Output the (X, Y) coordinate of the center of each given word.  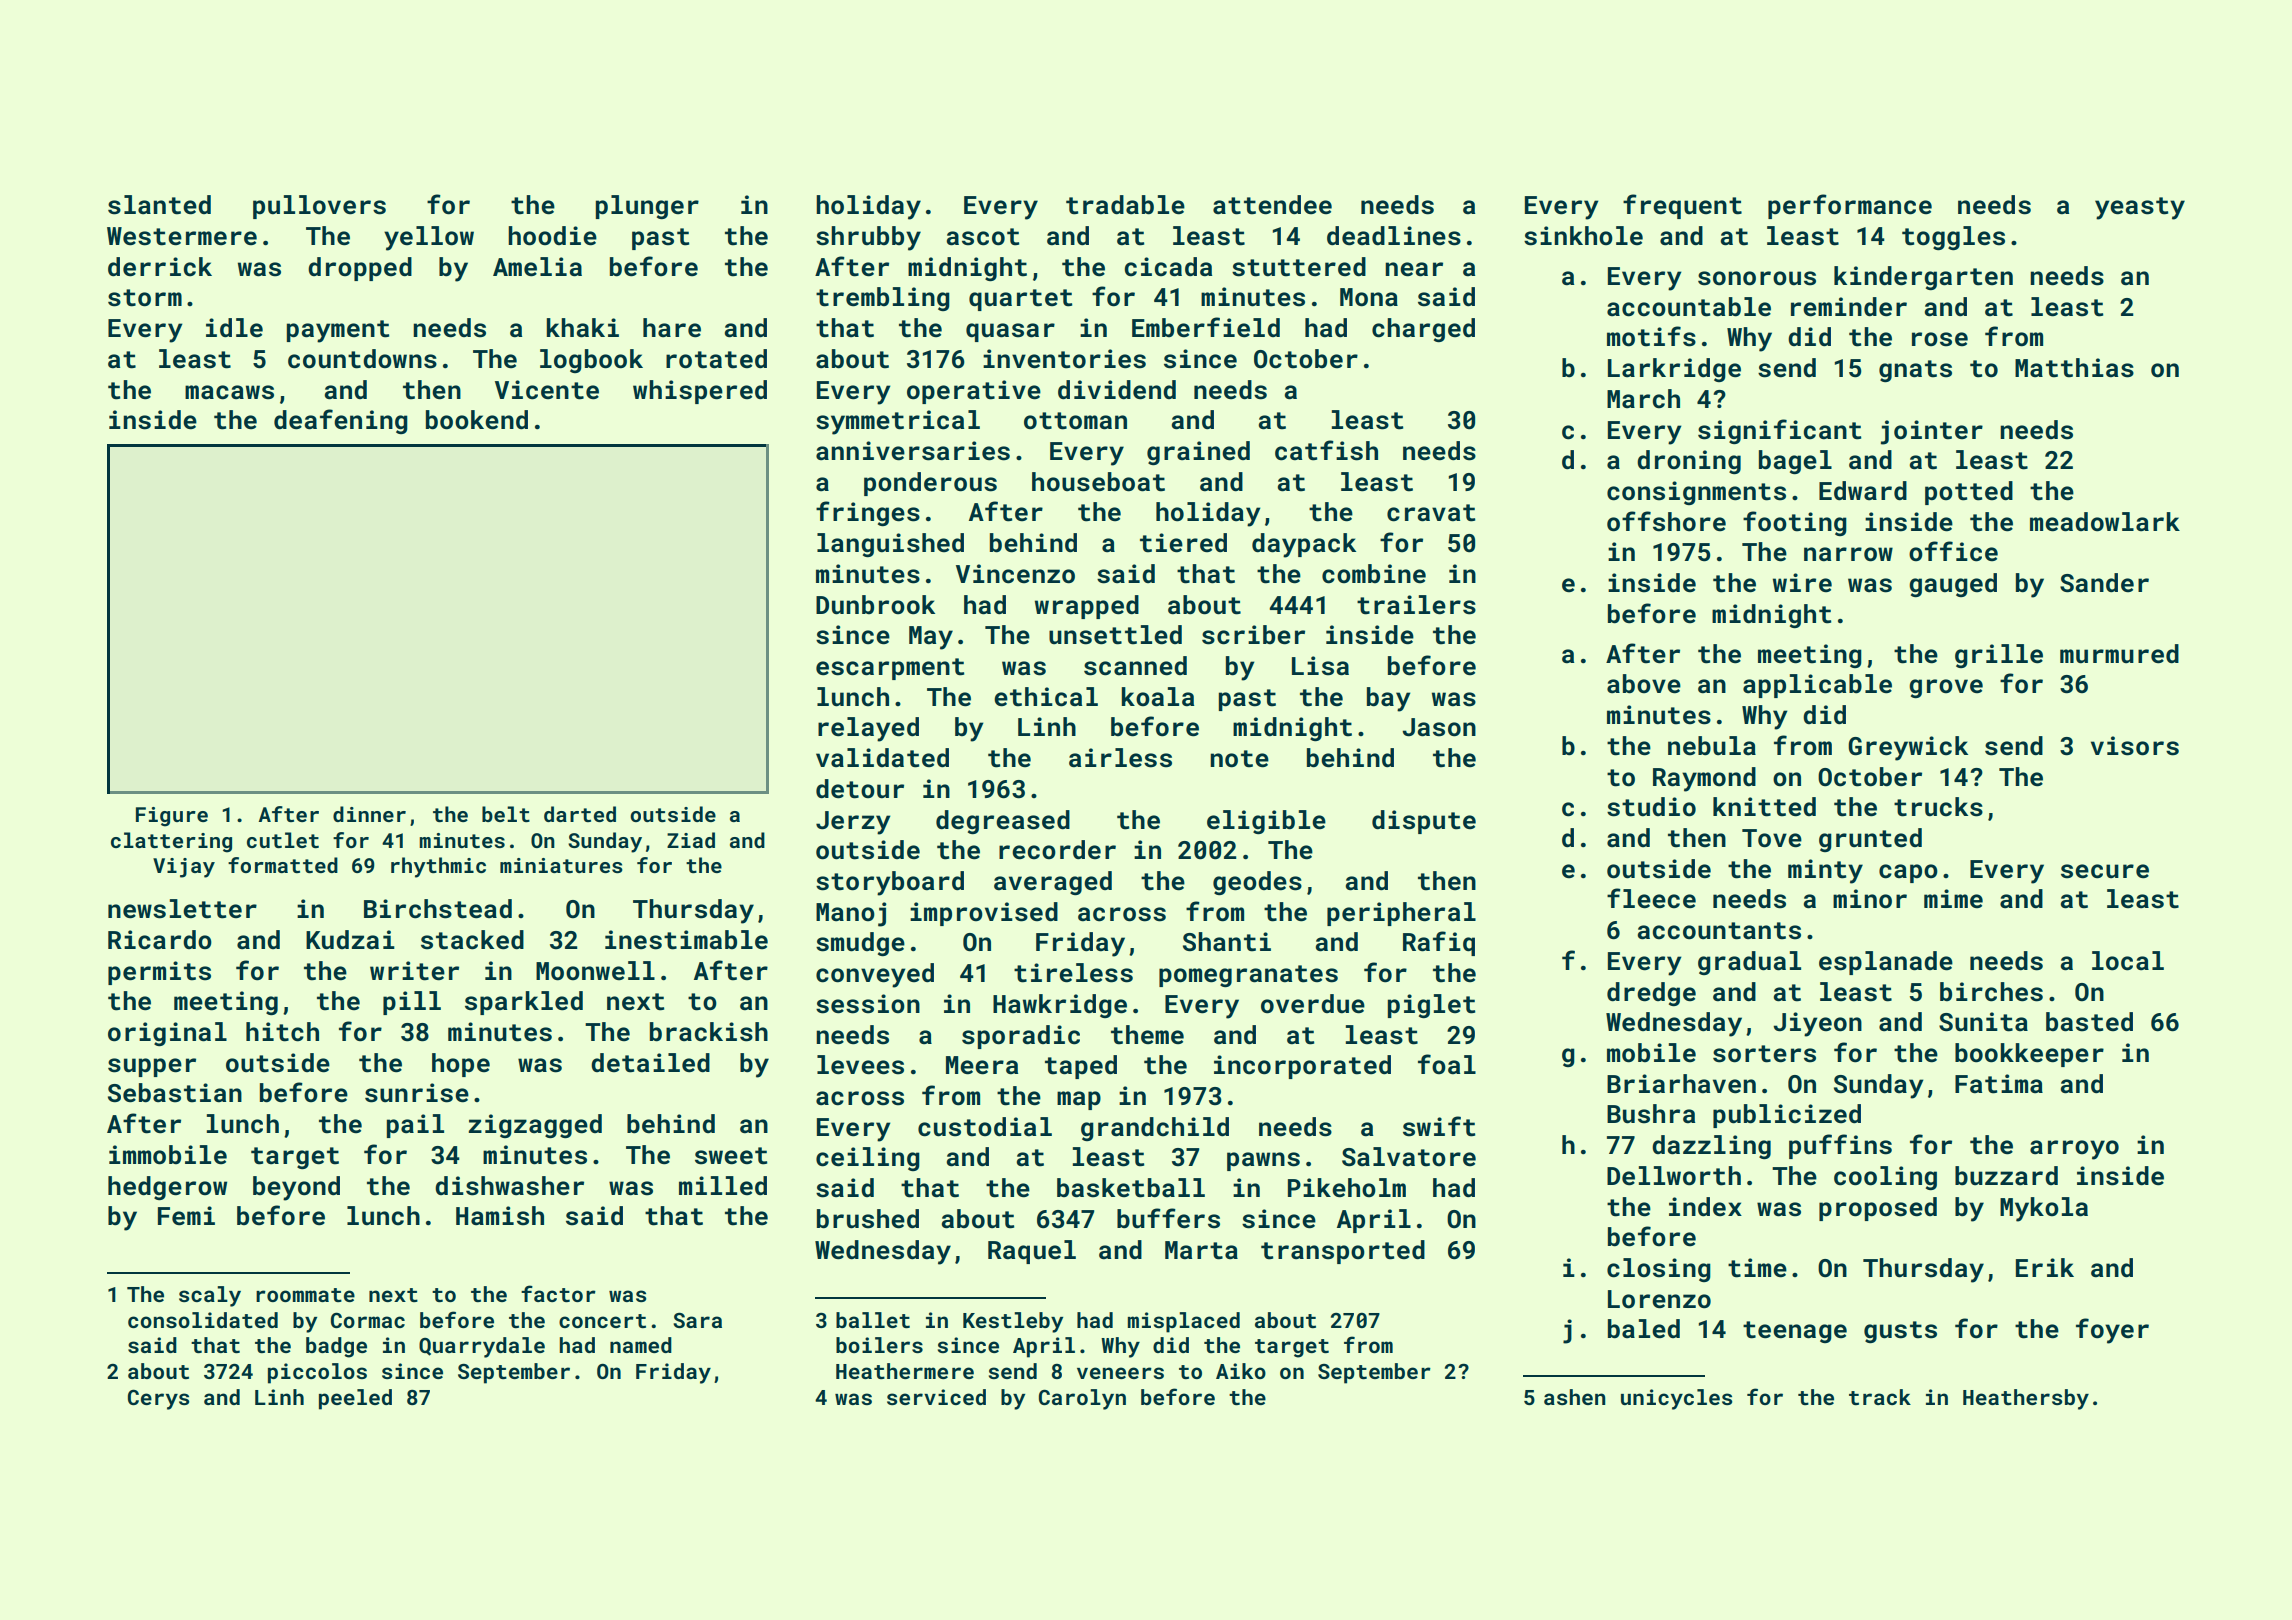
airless (1120, 758)
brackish (709, 1032)
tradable (1125, 205)
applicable (1817, 686)
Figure (172, 817)
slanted (159, 205)
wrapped (1087, 607)
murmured (2119, 654)
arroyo (2074, 1150)
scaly (210, 1296)
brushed (868, 1219)
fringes (868, 513)
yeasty (2140, 208)
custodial (985, 1127)
